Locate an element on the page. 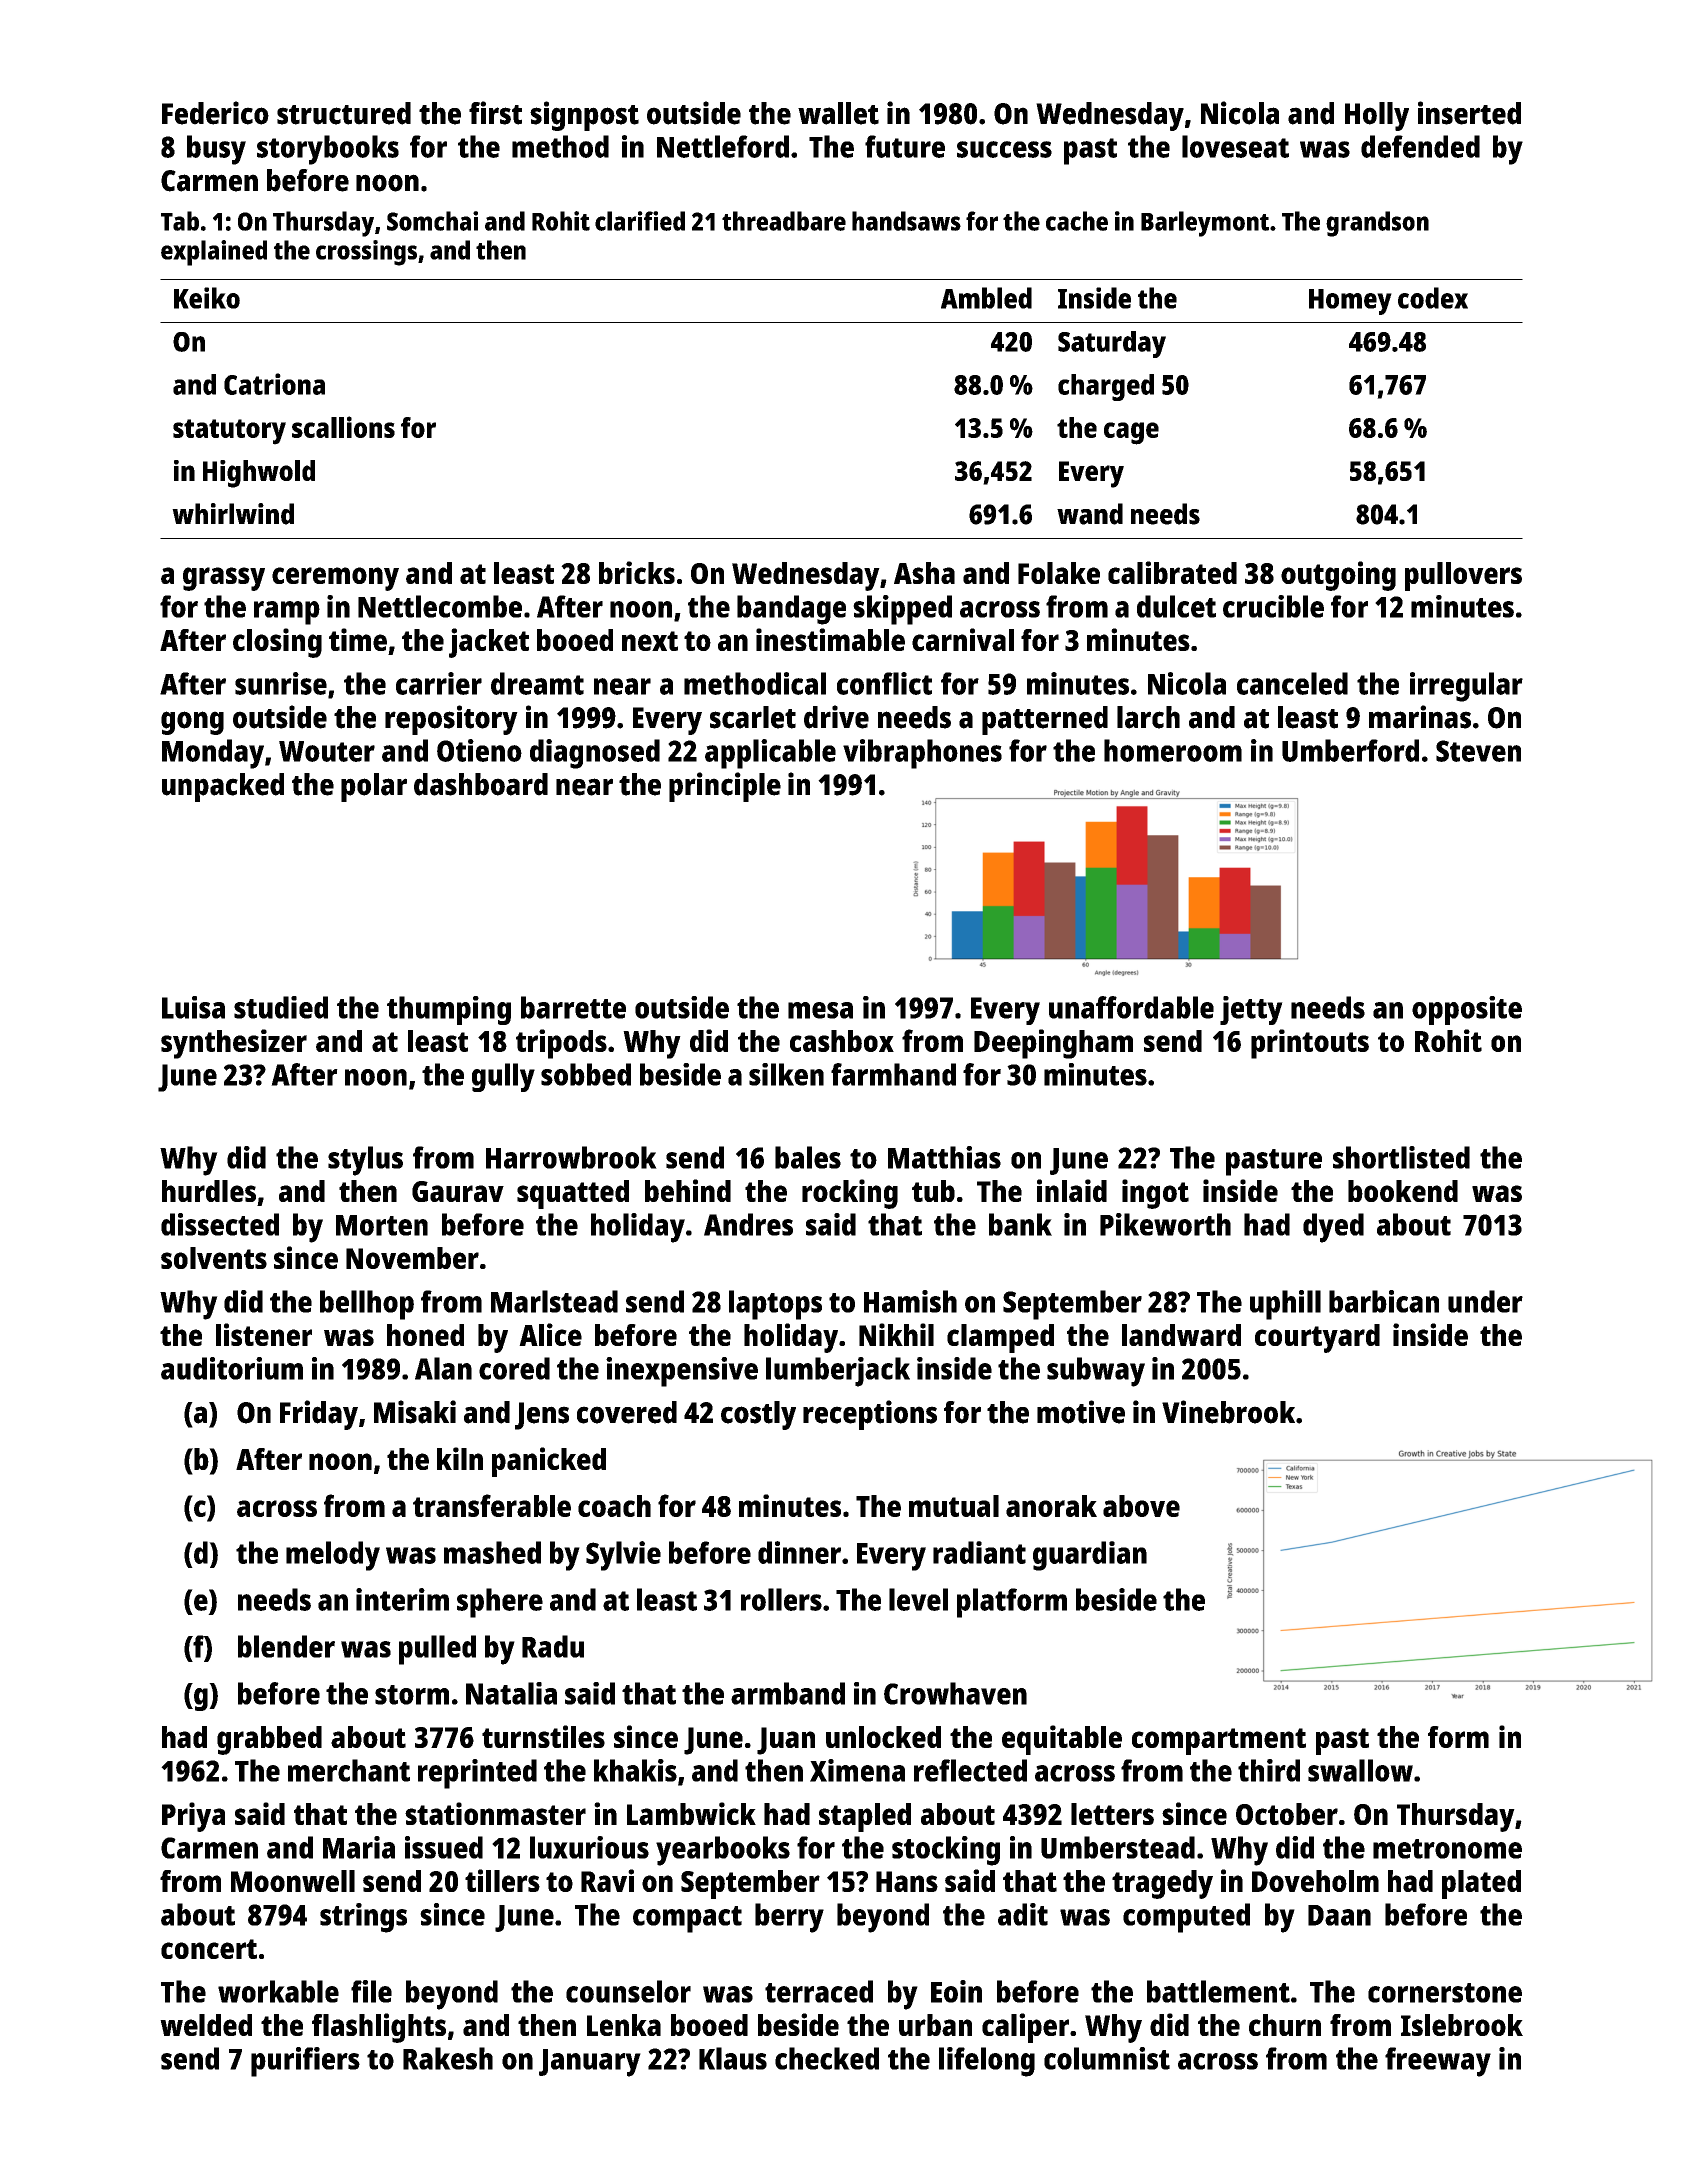  courtyard is located at coordinates (1317, 1338).
